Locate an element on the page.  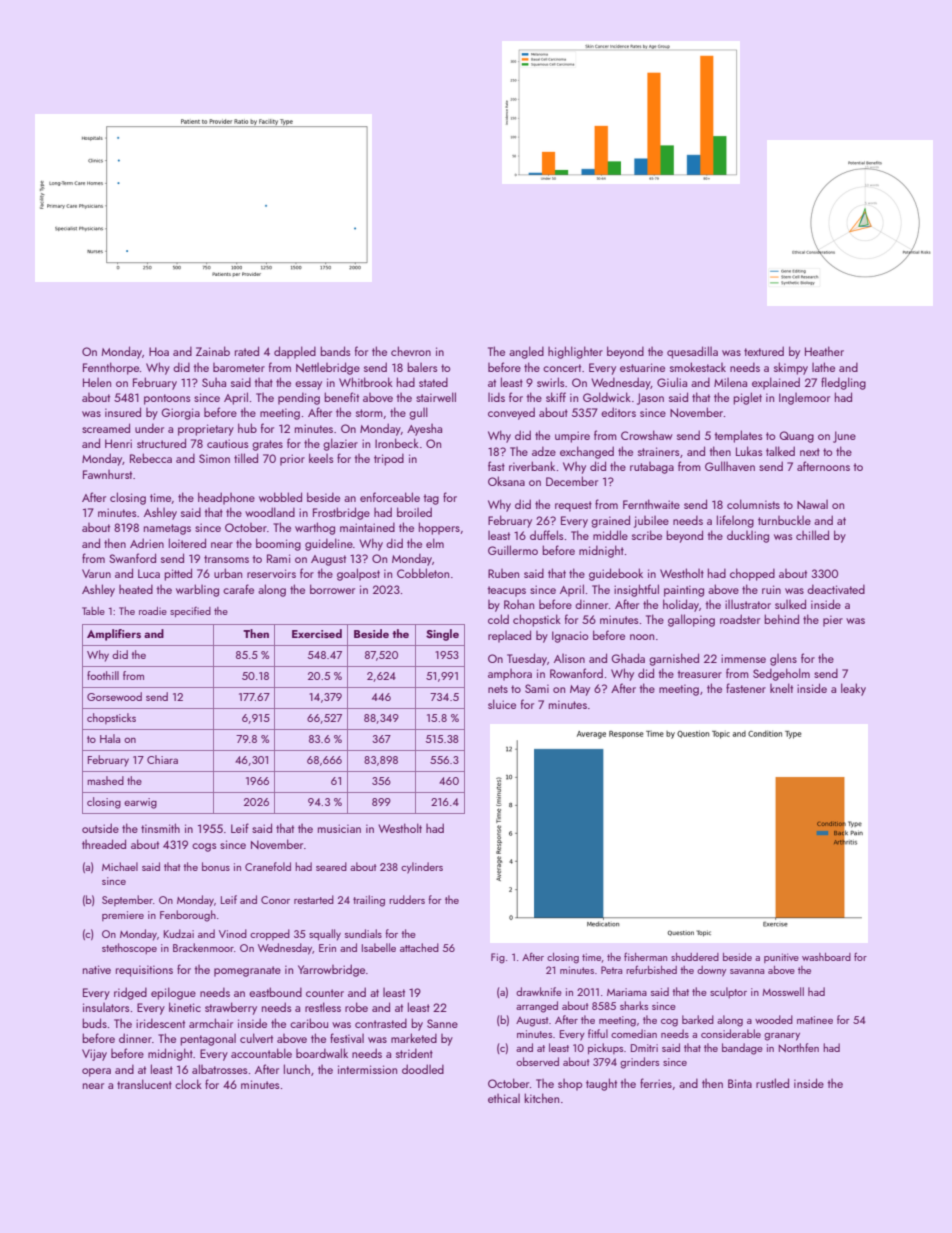
highlighter is located at coordinates (575, 352).
